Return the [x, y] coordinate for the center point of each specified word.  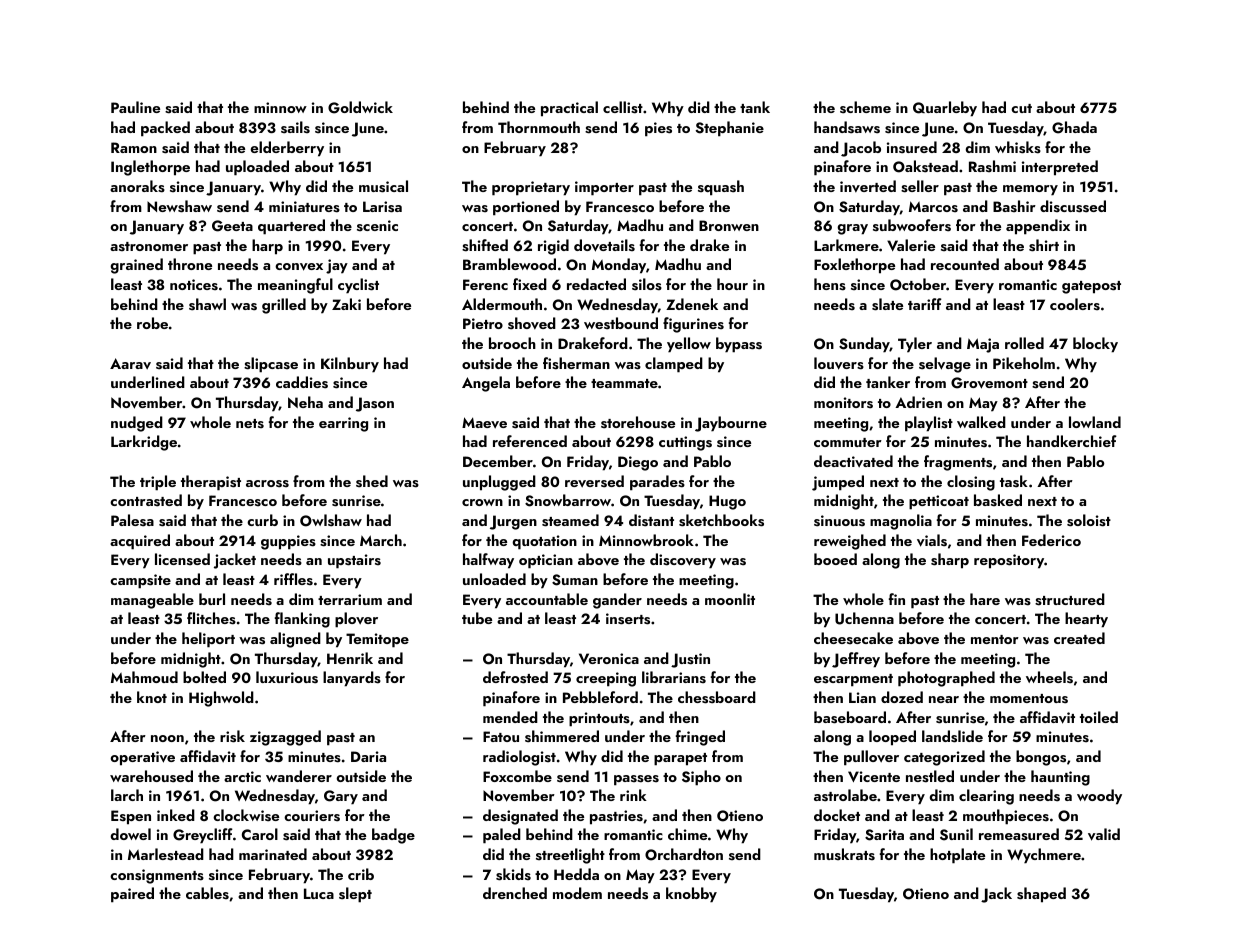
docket [837, 815]
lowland [1095, 422]
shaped [1041, 895]
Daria [368, 756]
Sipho [701, 778]
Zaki [346, 304]
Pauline [135, 107]
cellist [623, 107]
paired [132, 895]
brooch [512, 343]
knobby [691, 895]
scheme [865, 107]
